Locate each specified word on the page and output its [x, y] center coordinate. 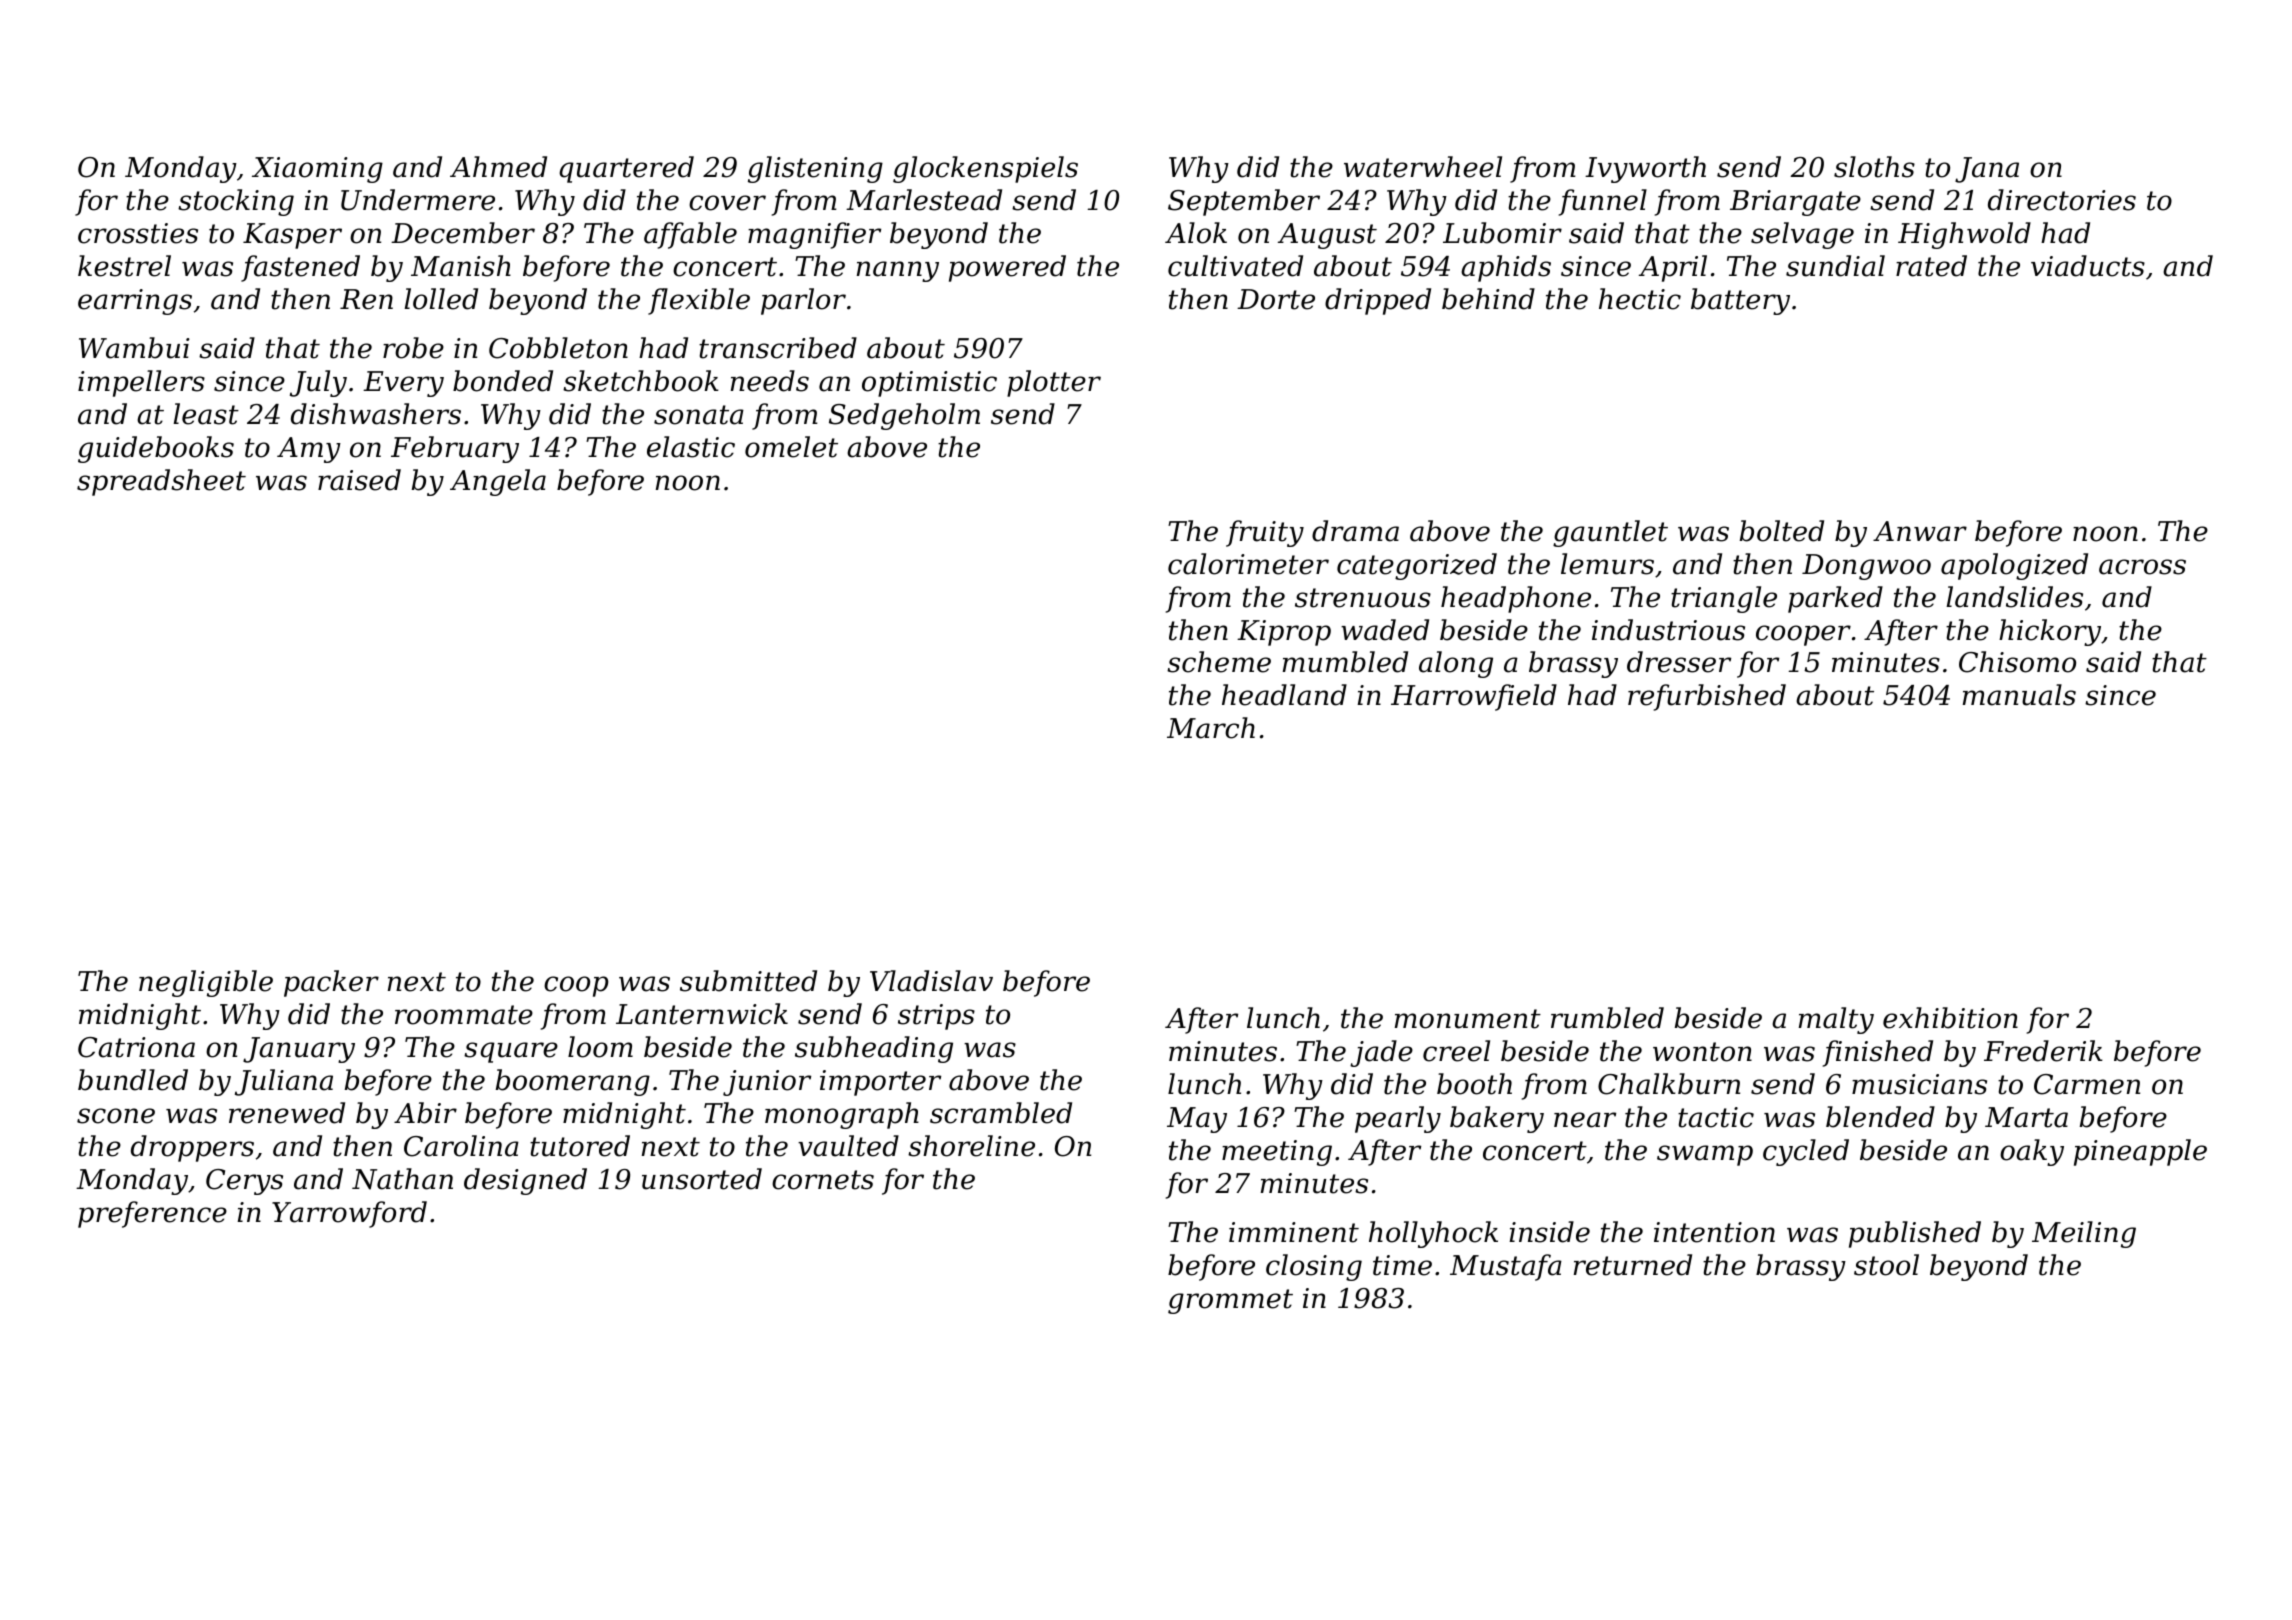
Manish [461, 266]
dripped [1378, 301]
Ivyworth [1645, 169]
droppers [192, 1148]
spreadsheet [161, 482]
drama [1355, 531]
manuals [2019, 695]
